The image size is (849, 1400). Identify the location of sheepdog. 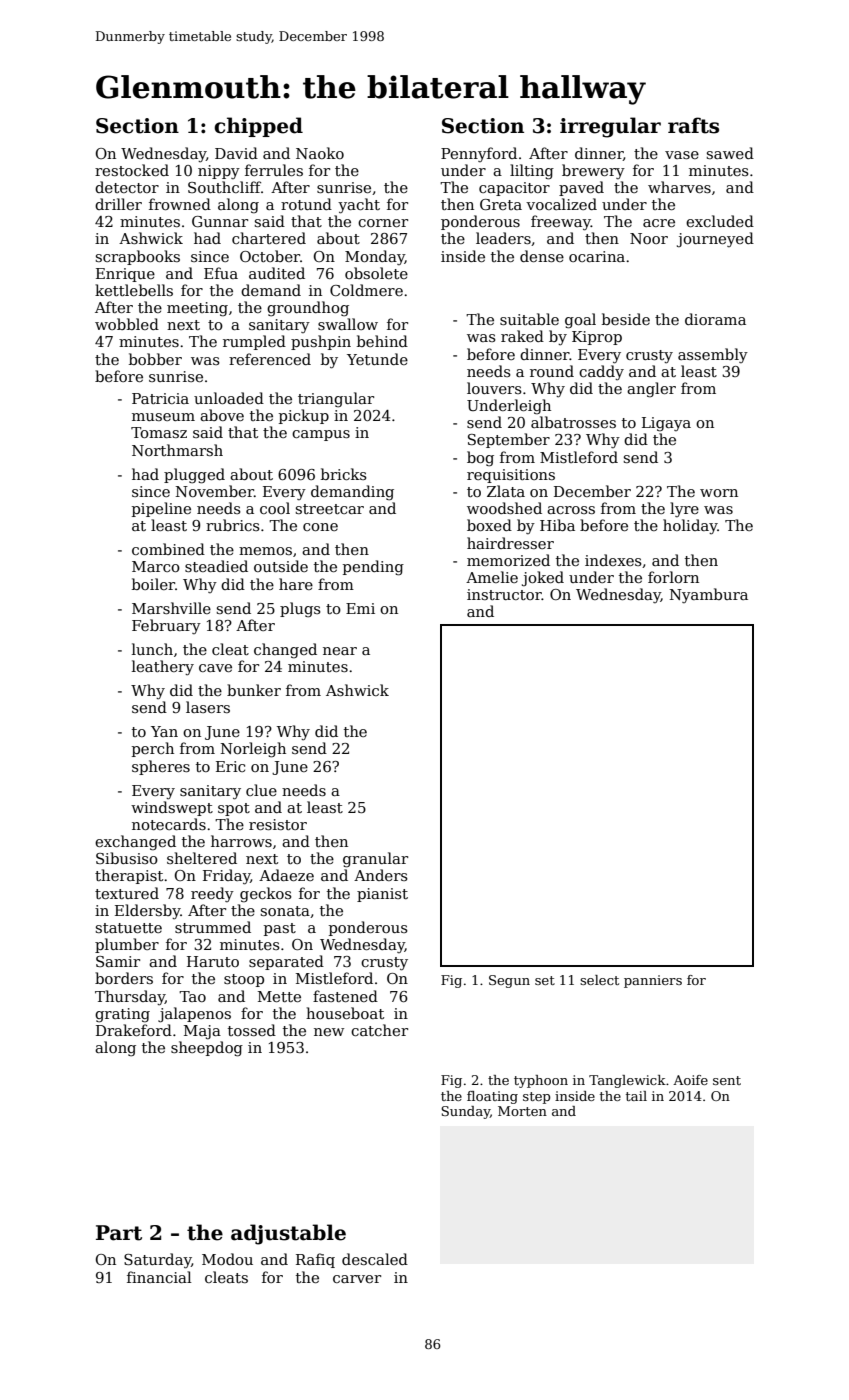
(207, 1049).
